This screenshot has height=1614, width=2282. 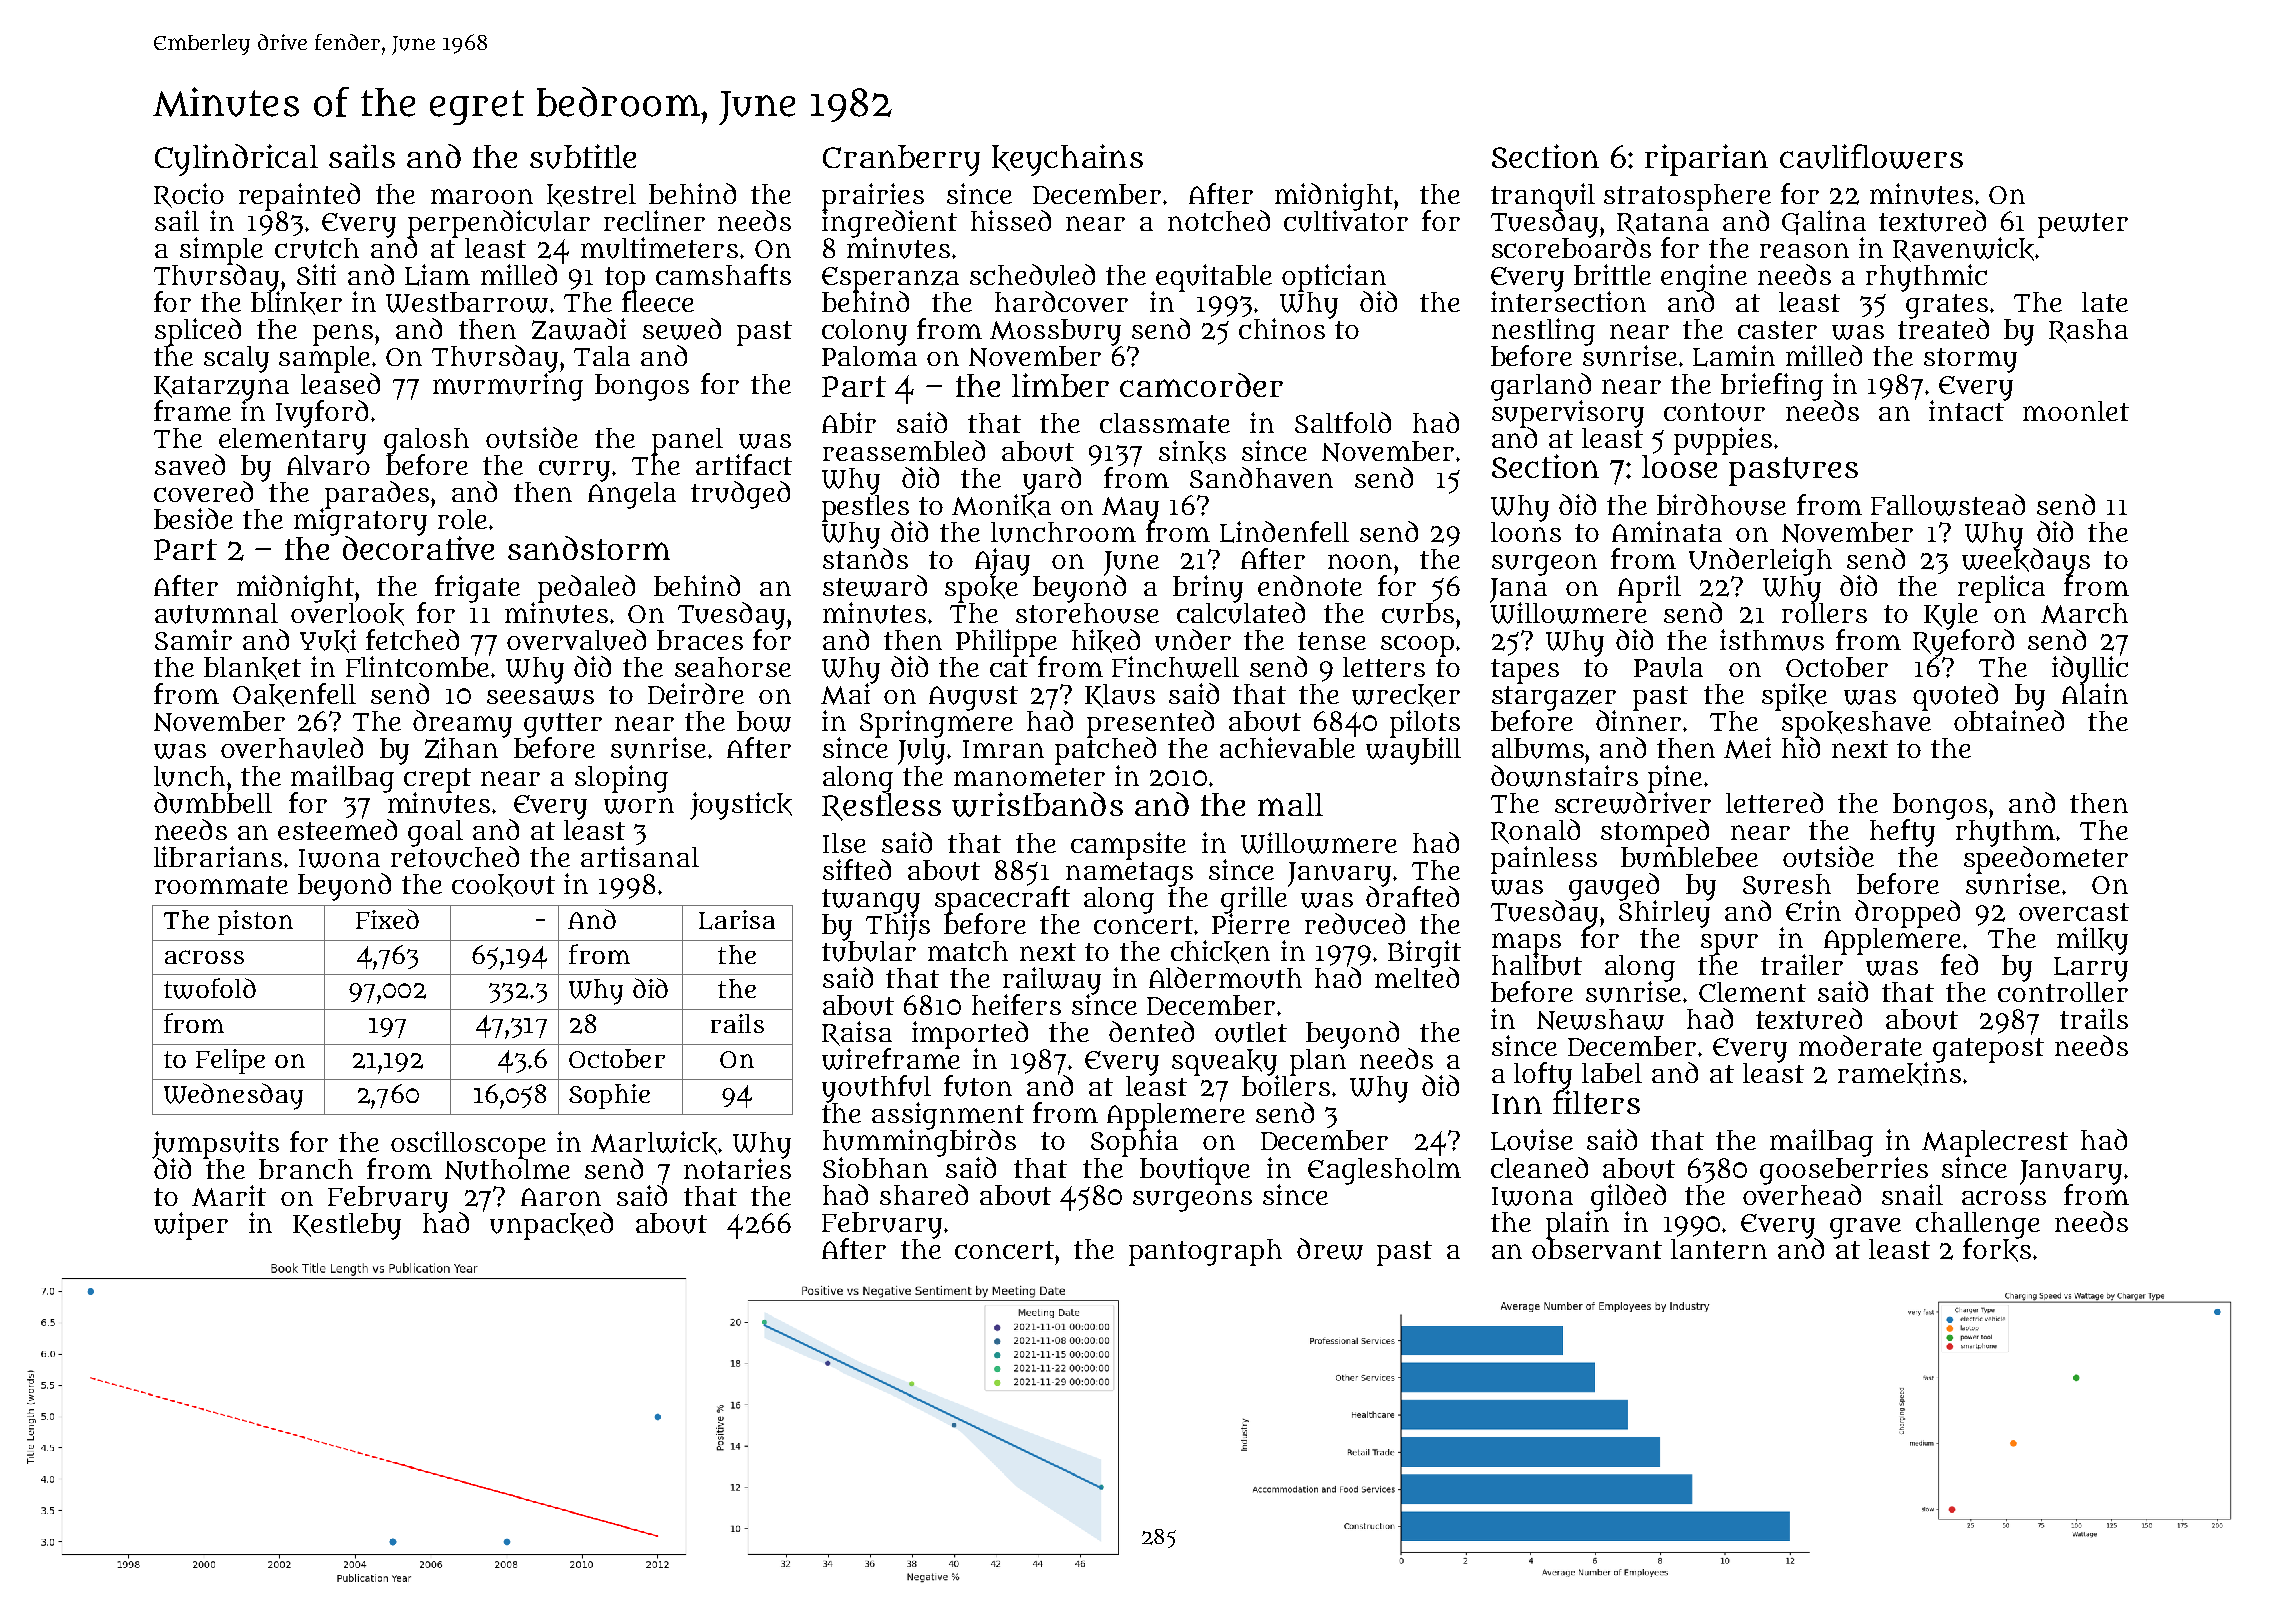 I want to click on briefing, so click(x=1772, y=387).
